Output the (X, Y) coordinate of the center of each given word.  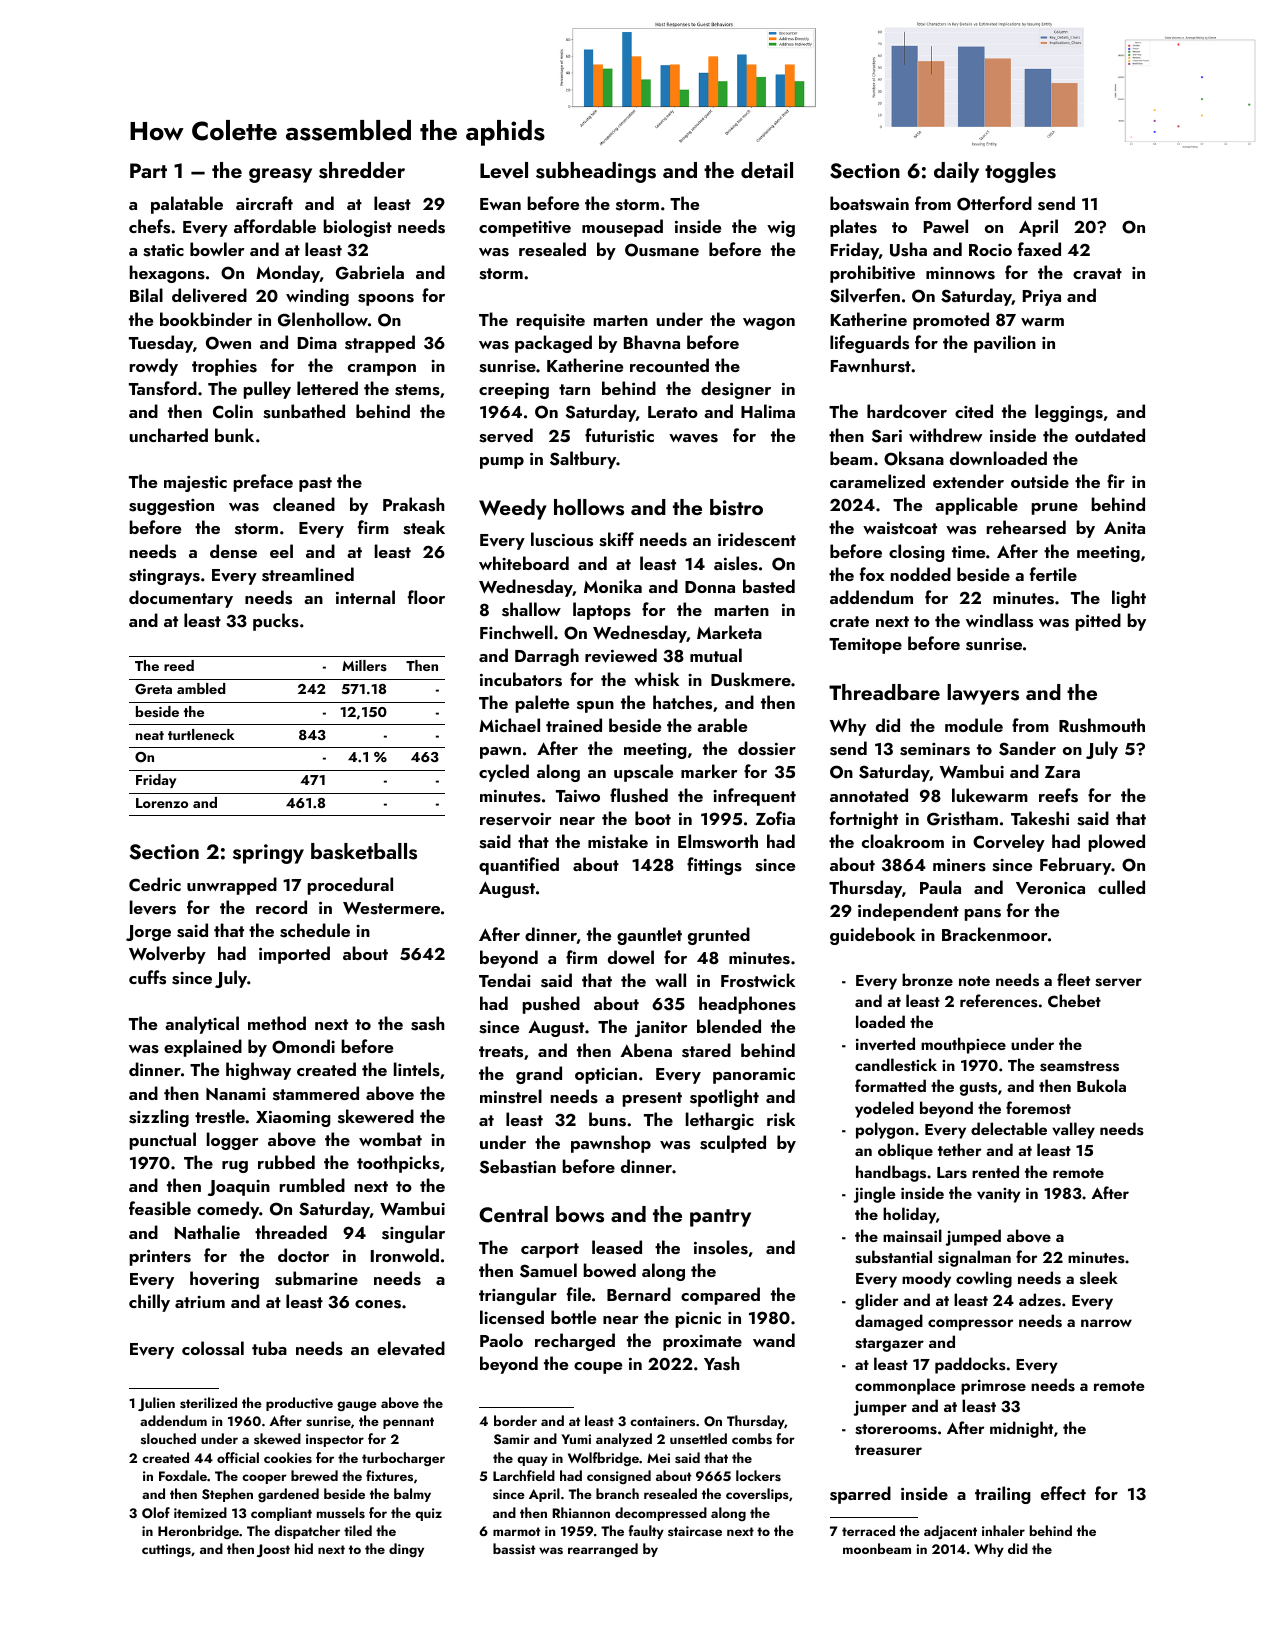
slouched (168, 1438)
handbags (891, 1173)
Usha (908, 249)
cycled (504, 773)
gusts (978, 1089)
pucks (276, 622)
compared (720, 1296)
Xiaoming (293, 1119)
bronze (927, 979)
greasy (280, 175)
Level (504, 170)
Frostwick (758, 980)
